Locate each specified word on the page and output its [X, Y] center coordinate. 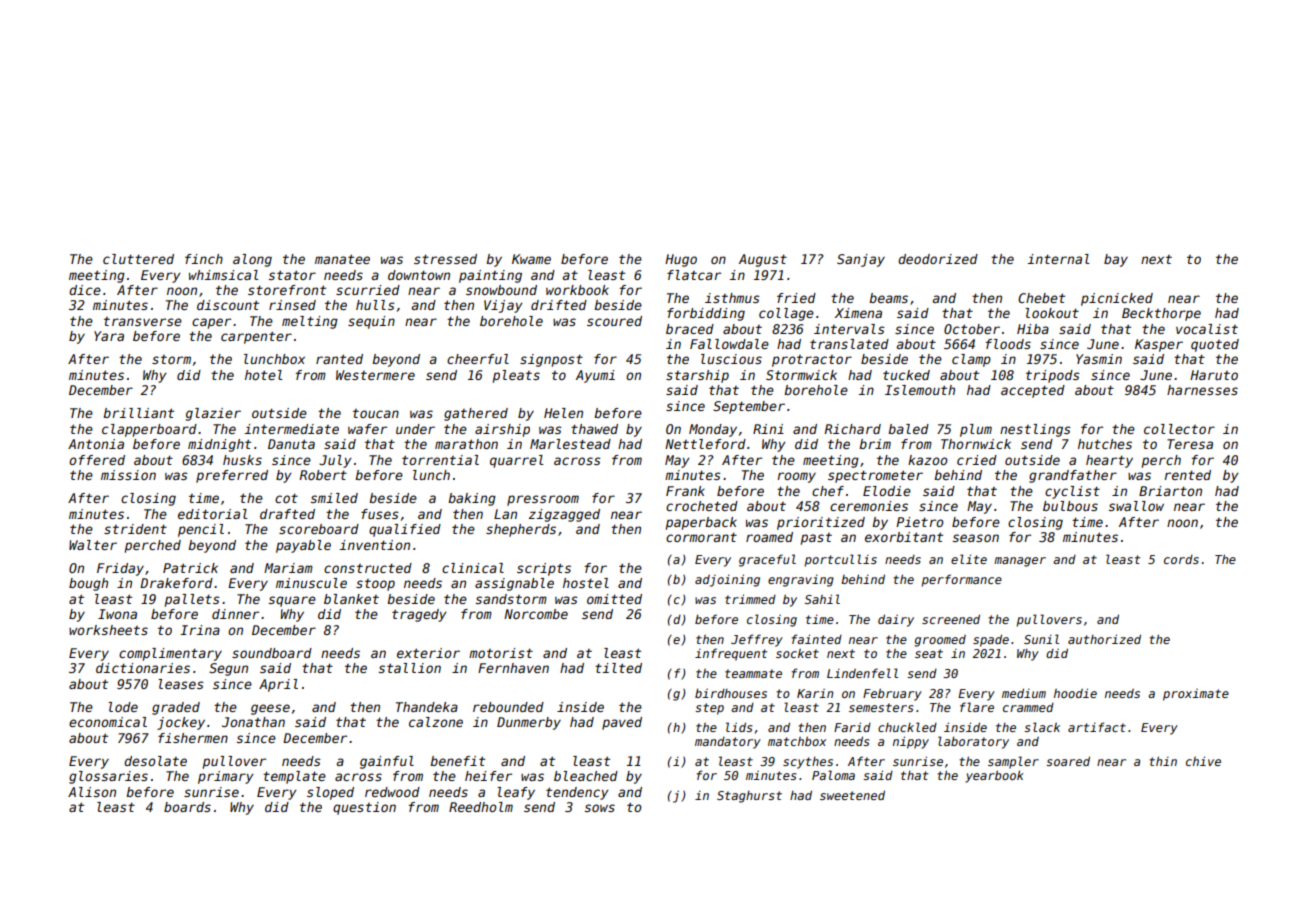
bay [1116, 260]
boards [187, 807]
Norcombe [536, 614]
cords [1181, 559]
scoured [614, 321]
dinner [235, 614]
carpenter [256, 337]
